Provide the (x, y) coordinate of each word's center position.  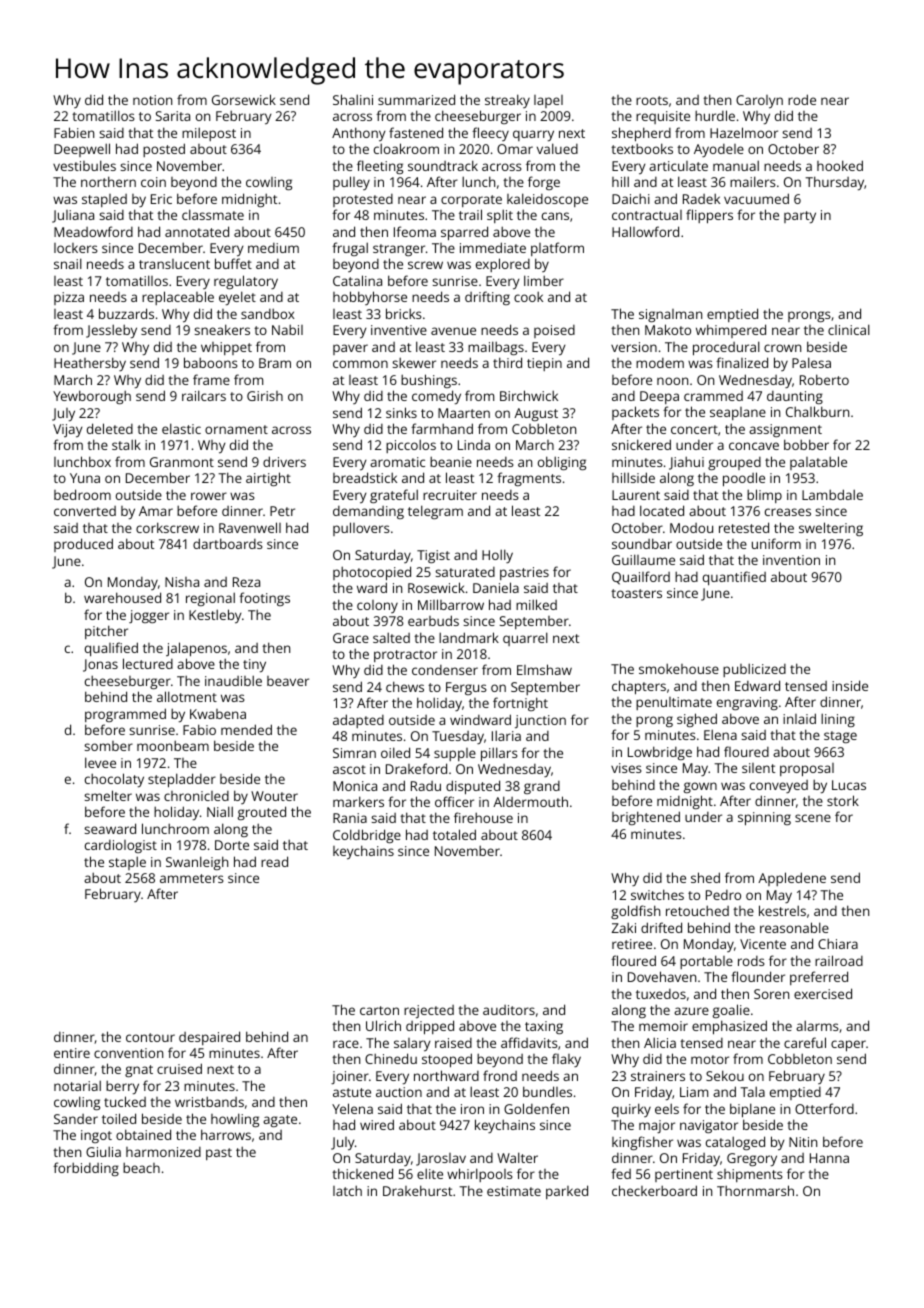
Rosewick (436, 587)
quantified (734, 578)
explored (503, 265)
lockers (76, 248)
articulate (678, 166)
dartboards (228, 543)
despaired (209, 1038)
